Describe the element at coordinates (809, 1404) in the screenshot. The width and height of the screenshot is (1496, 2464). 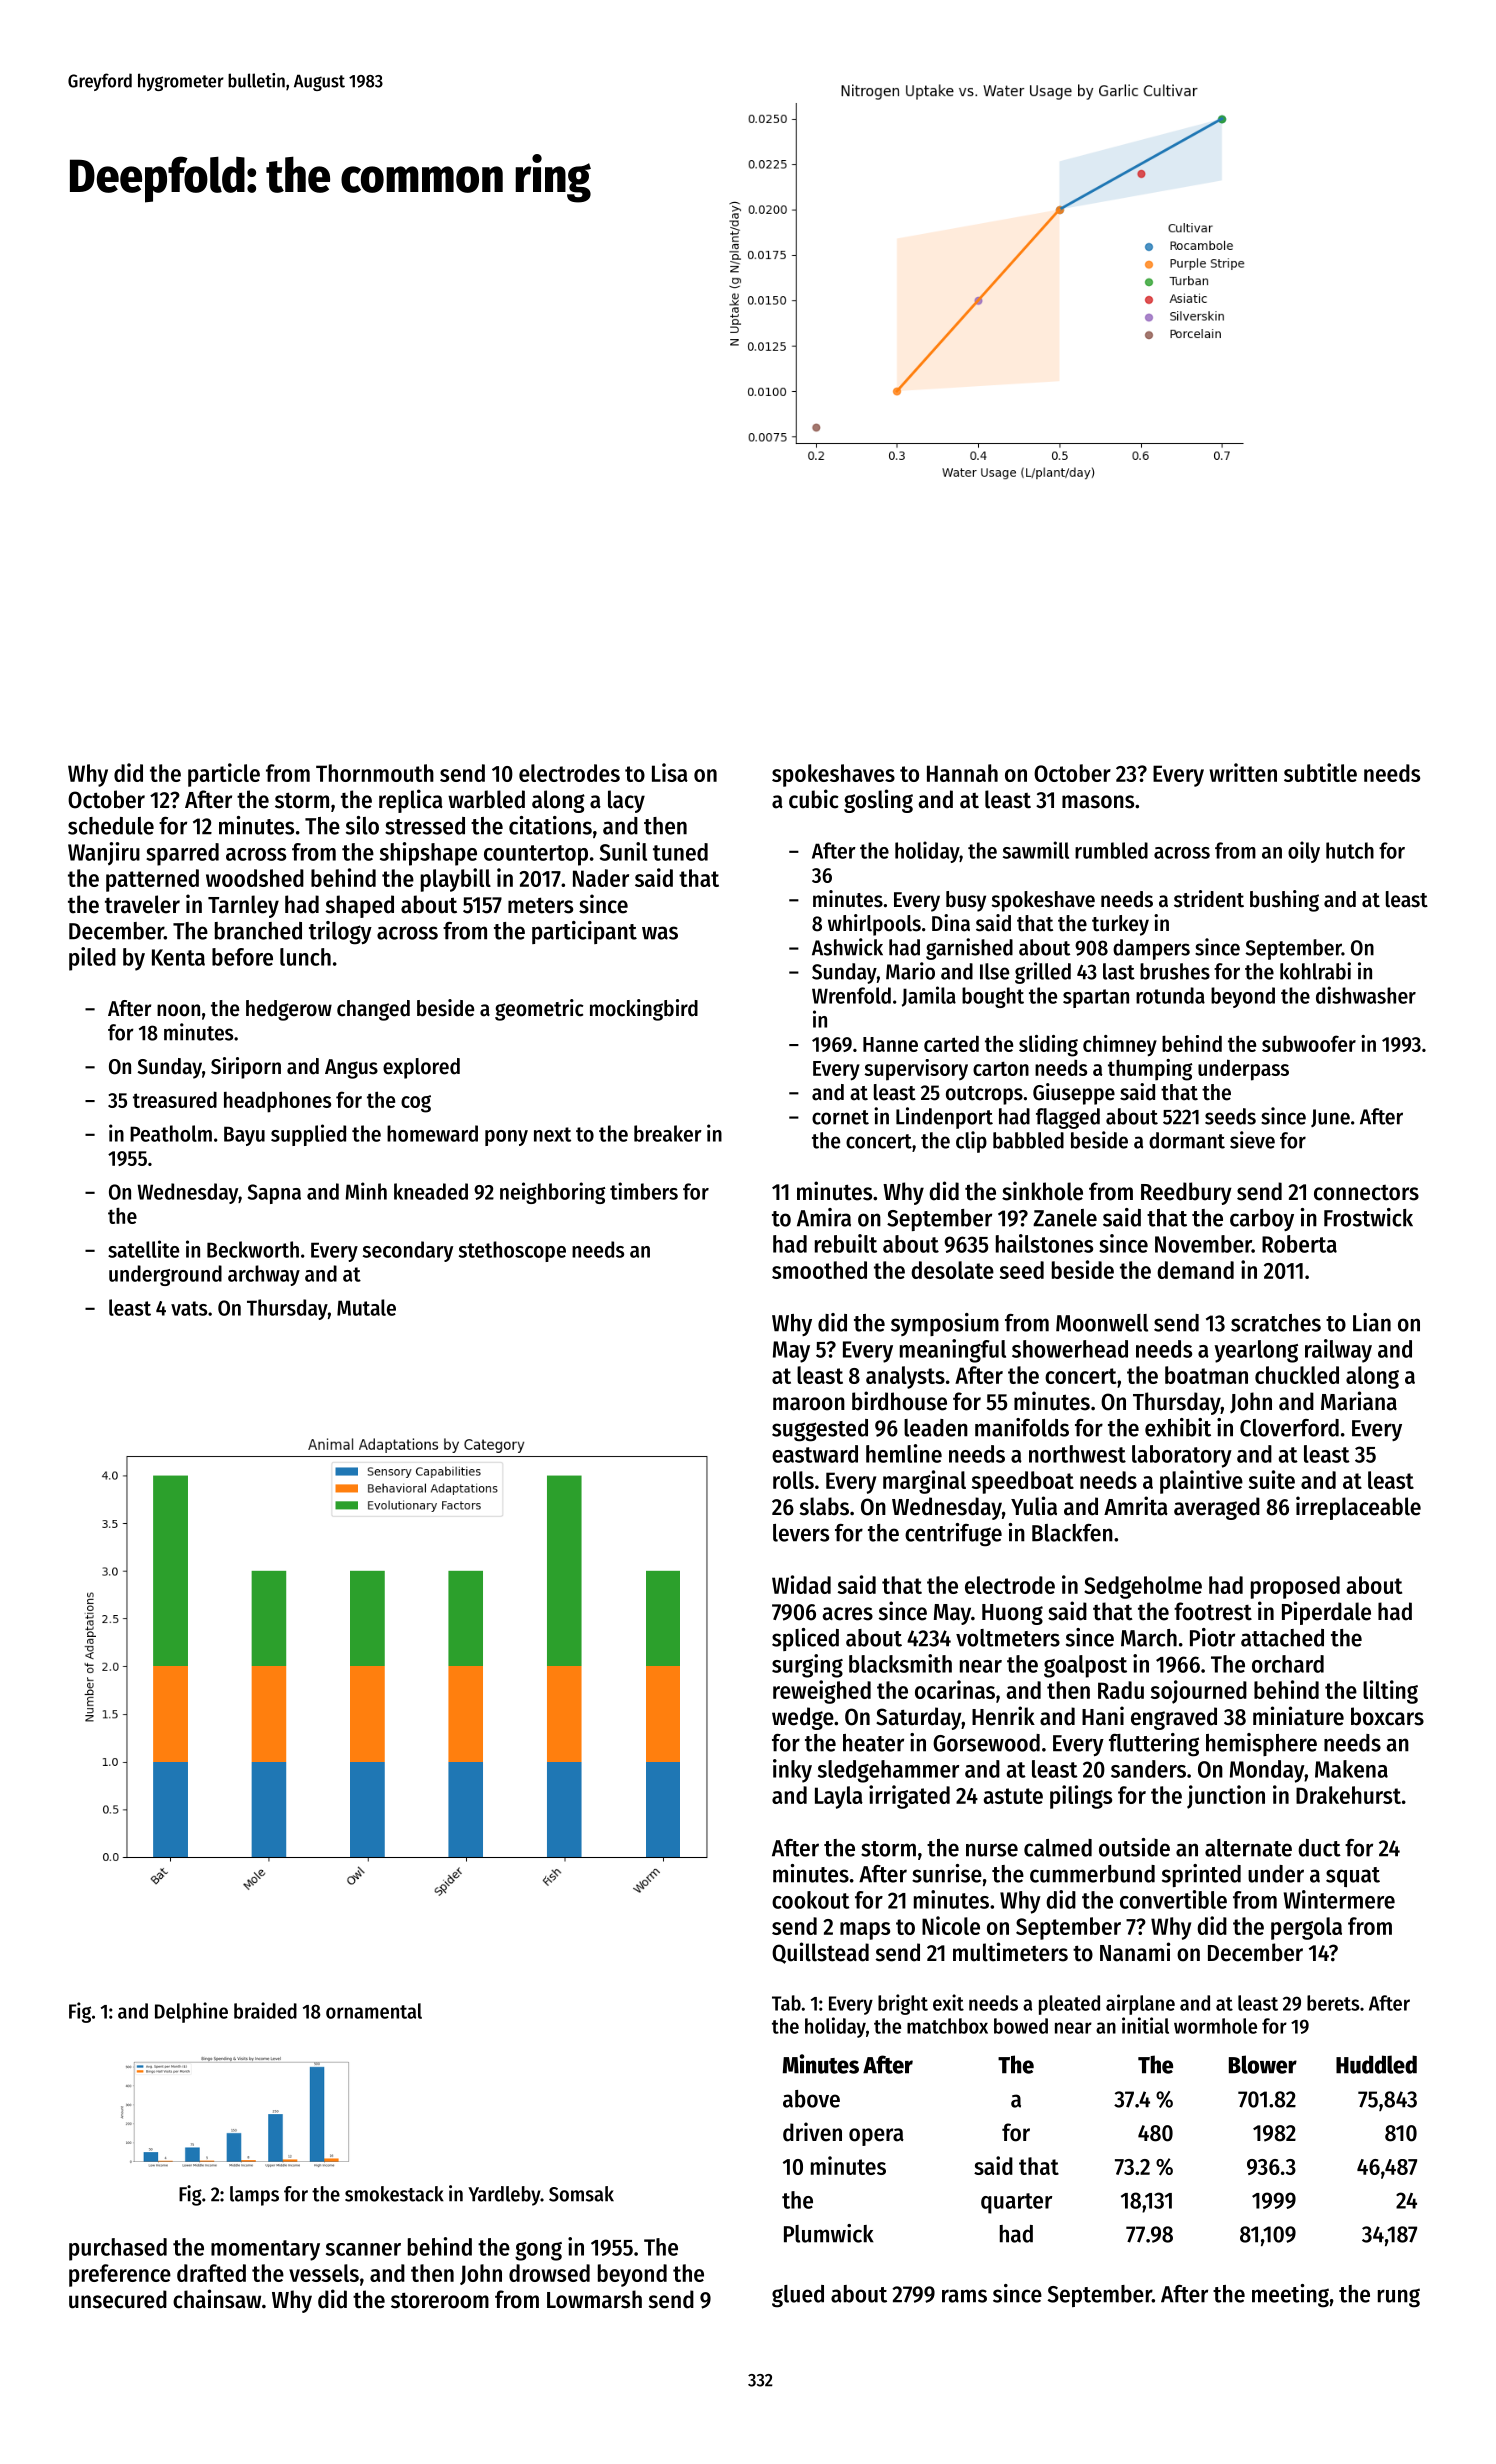
I see `maroon` at that location.
